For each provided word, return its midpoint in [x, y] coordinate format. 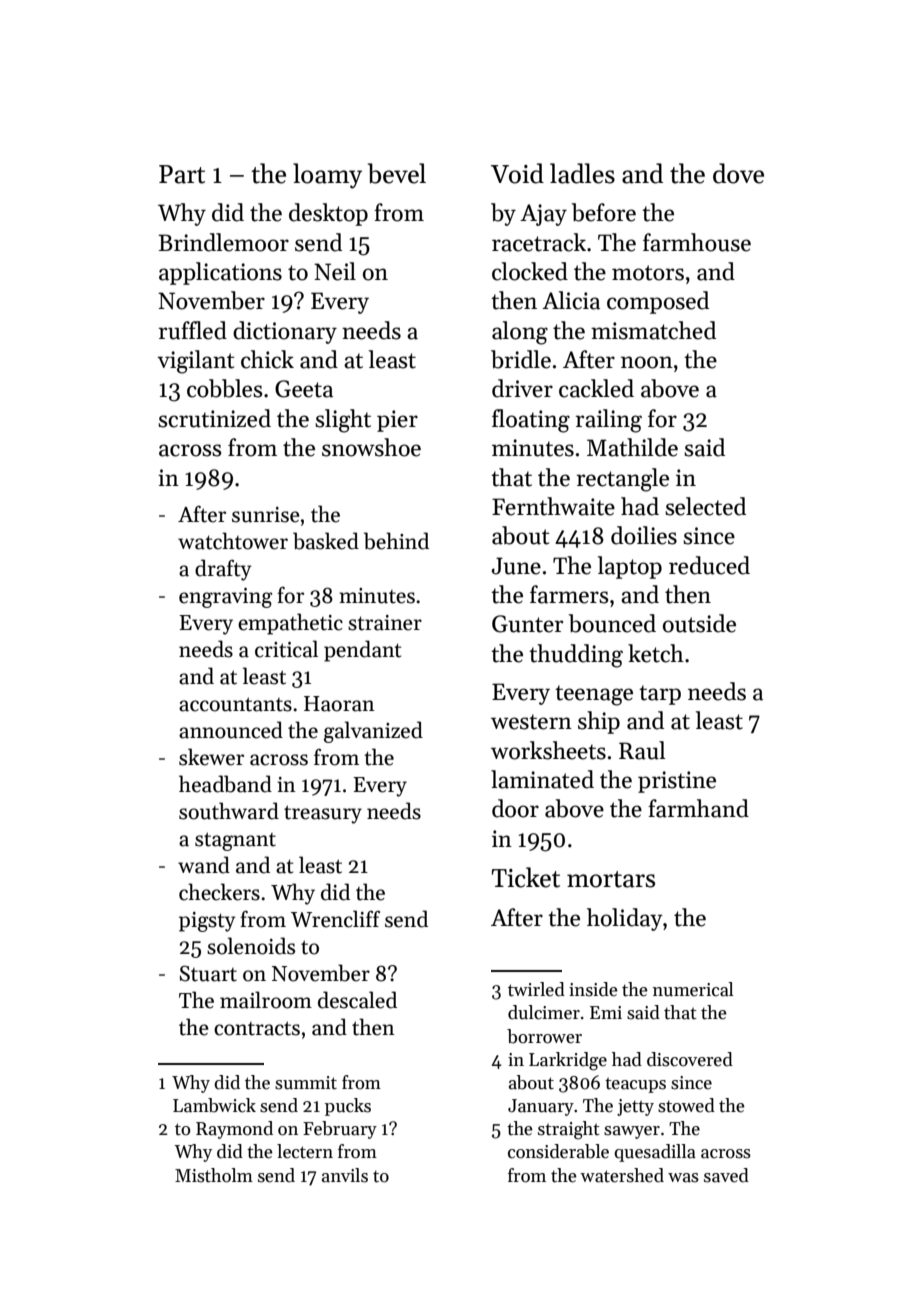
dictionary [285, 332]
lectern [305, 1151]
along [520, 333]
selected [705, 506]
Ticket [526, 877]
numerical [693, 989]
